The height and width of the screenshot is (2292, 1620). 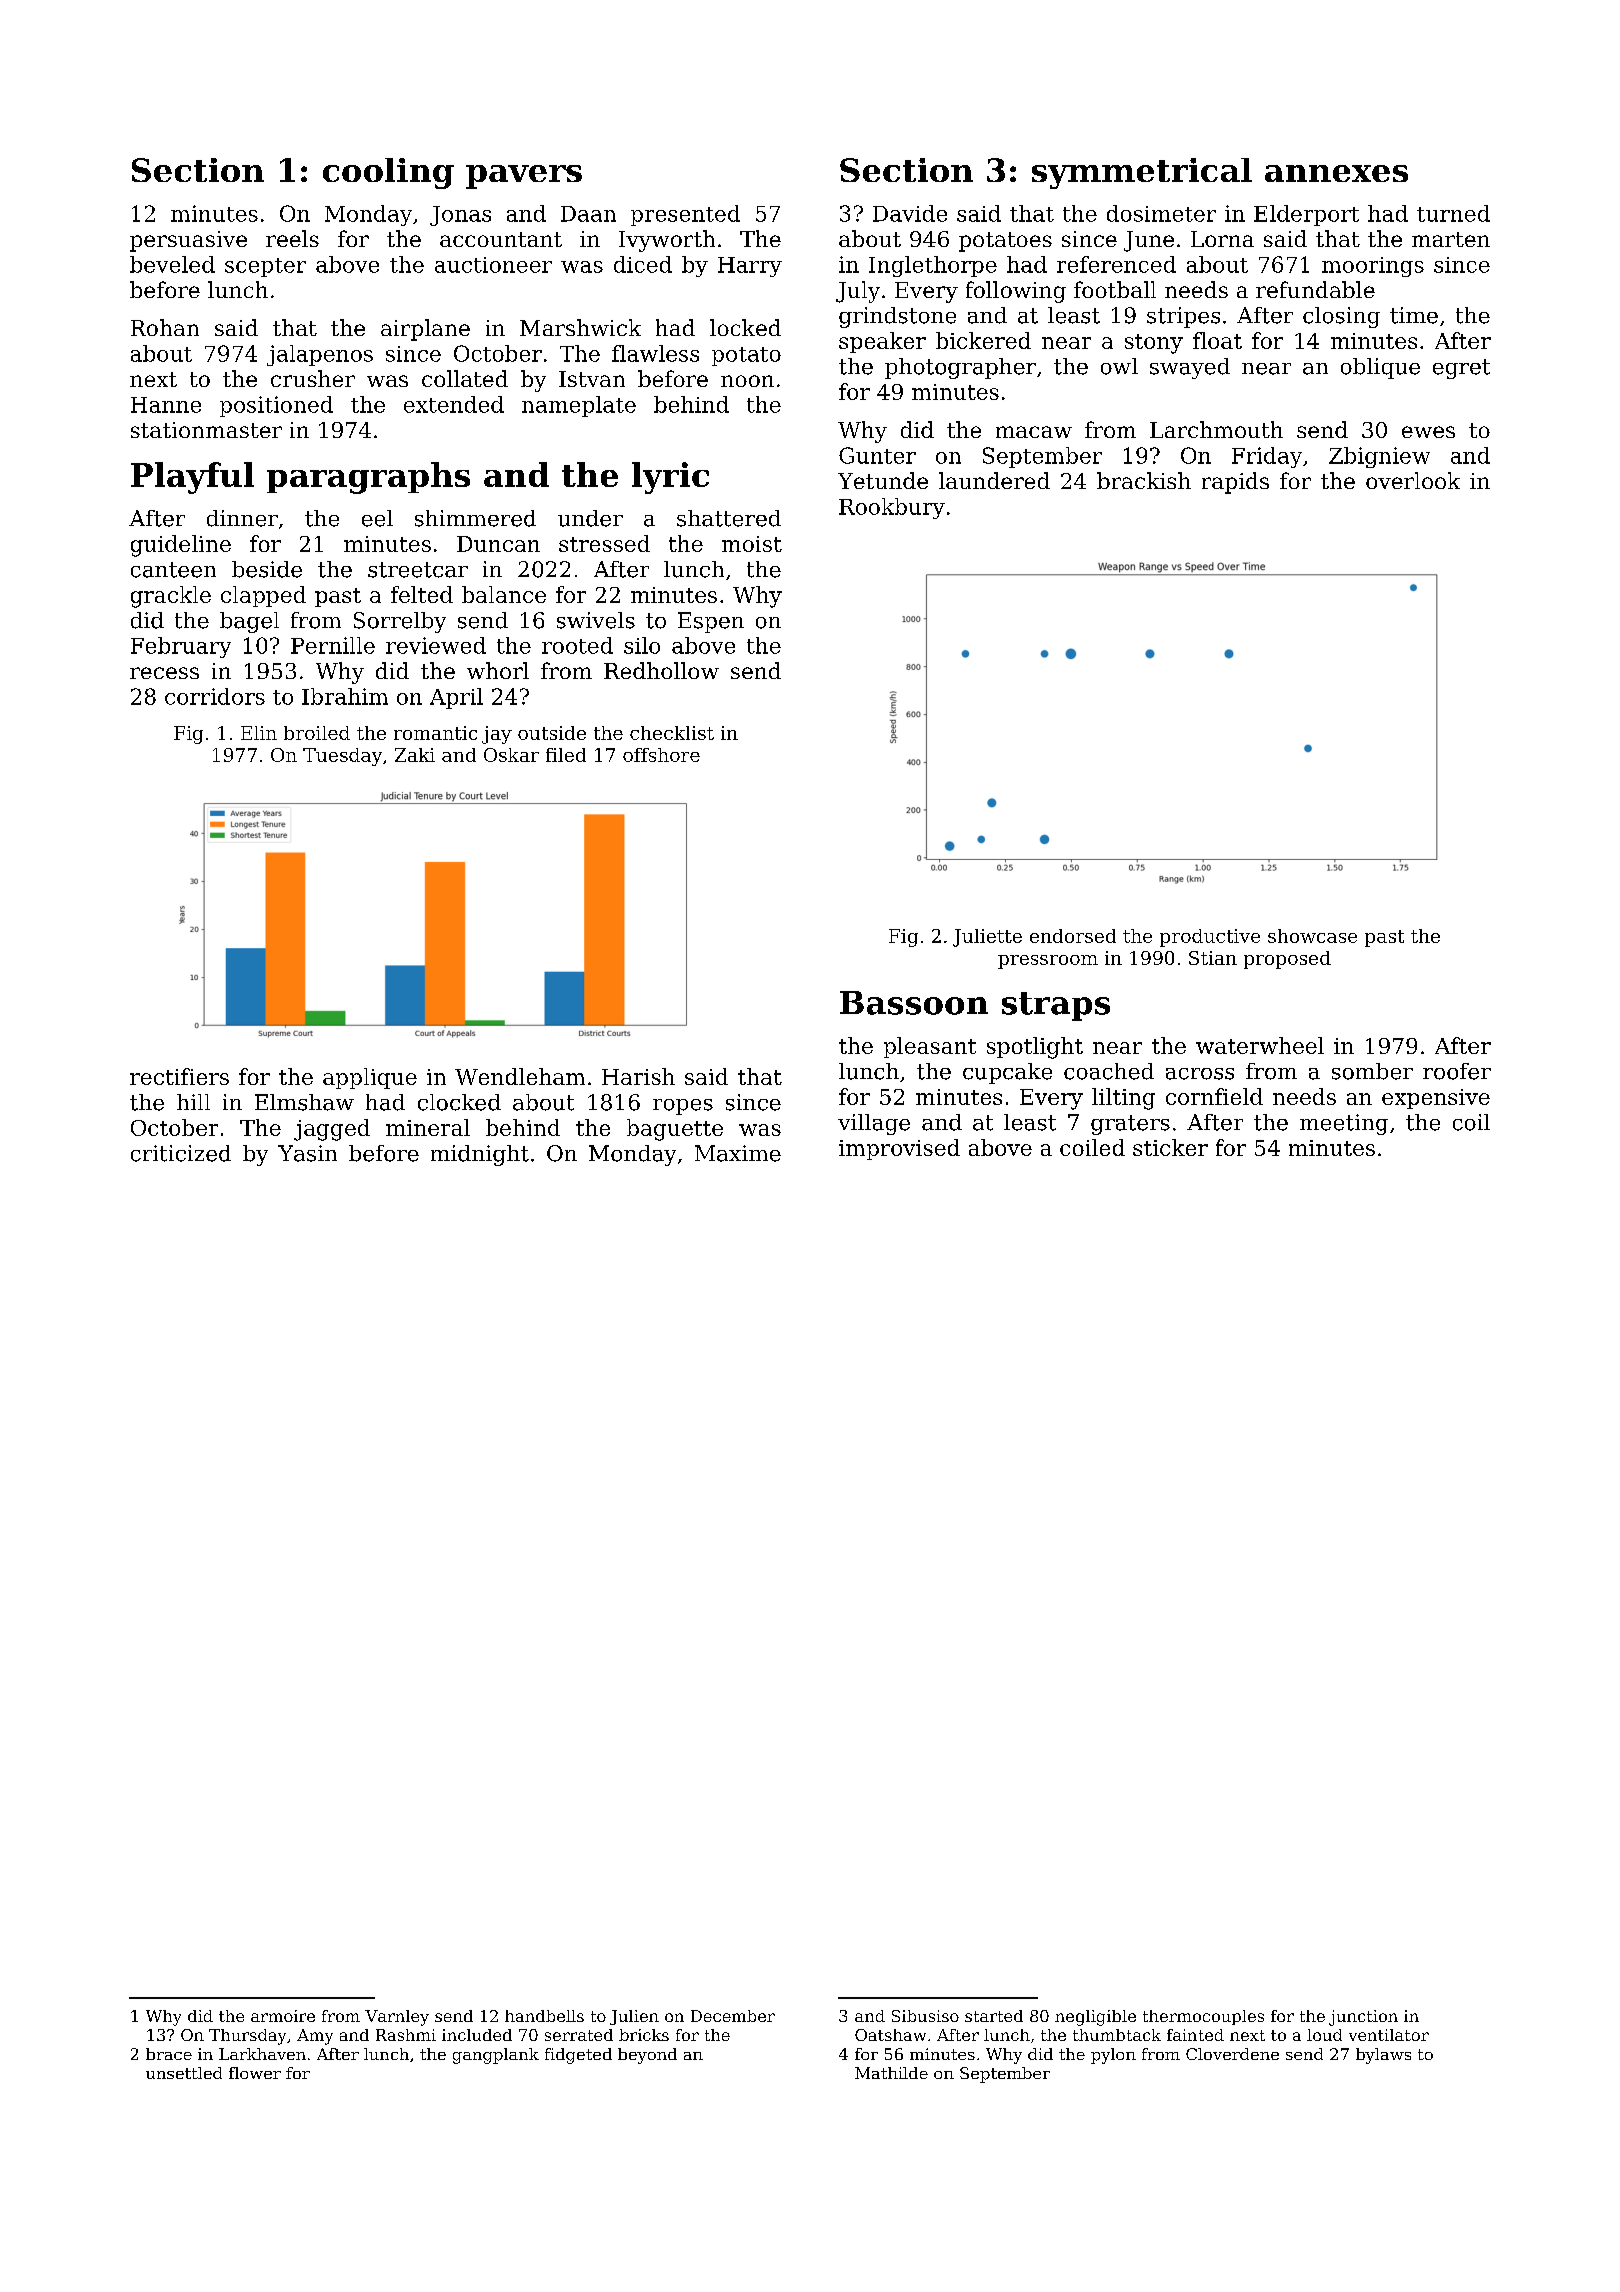 I want to click on meeting, so click(x=1344, y=1124).
